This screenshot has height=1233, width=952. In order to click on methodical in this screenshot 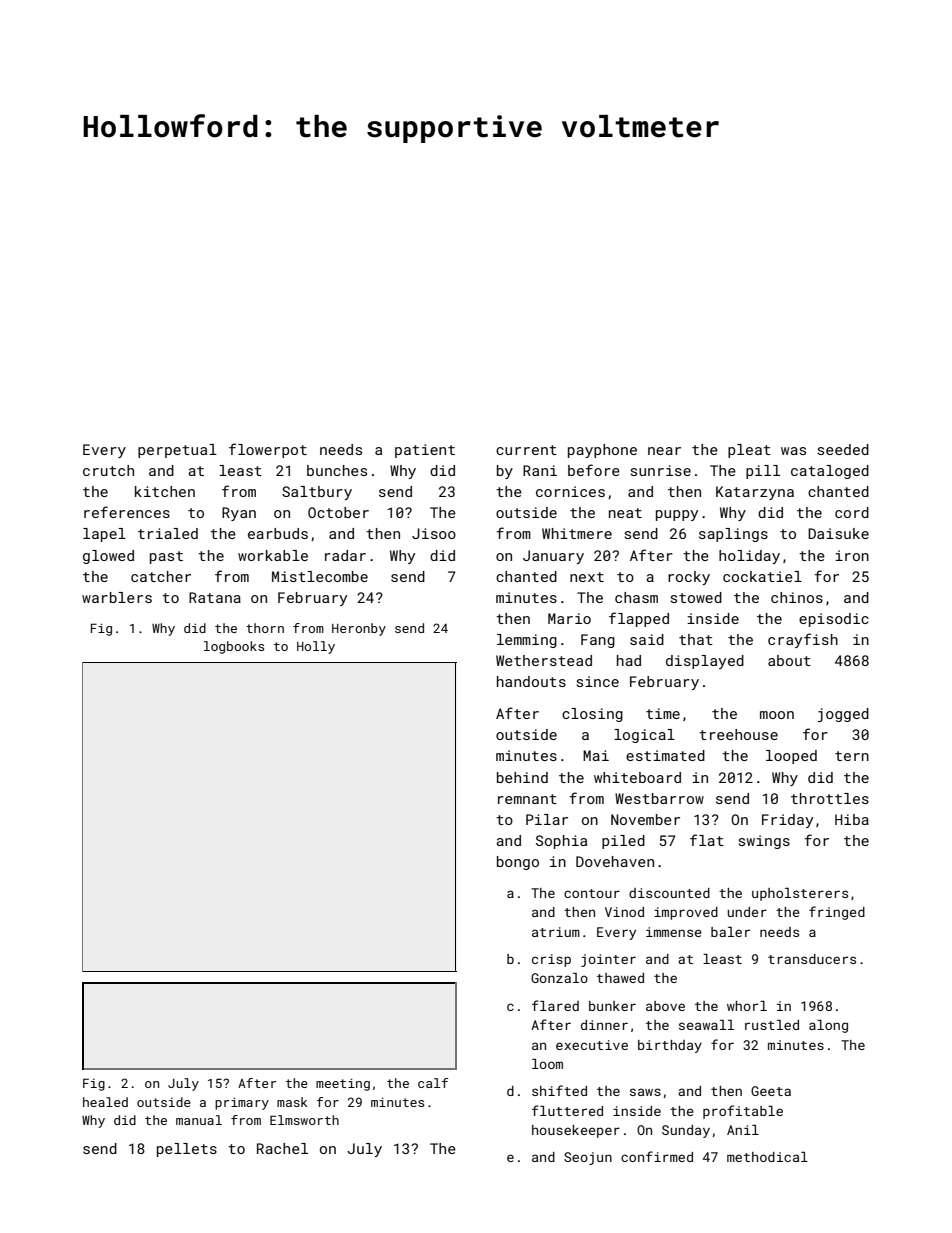, I will do `click(767, 1157)`.
